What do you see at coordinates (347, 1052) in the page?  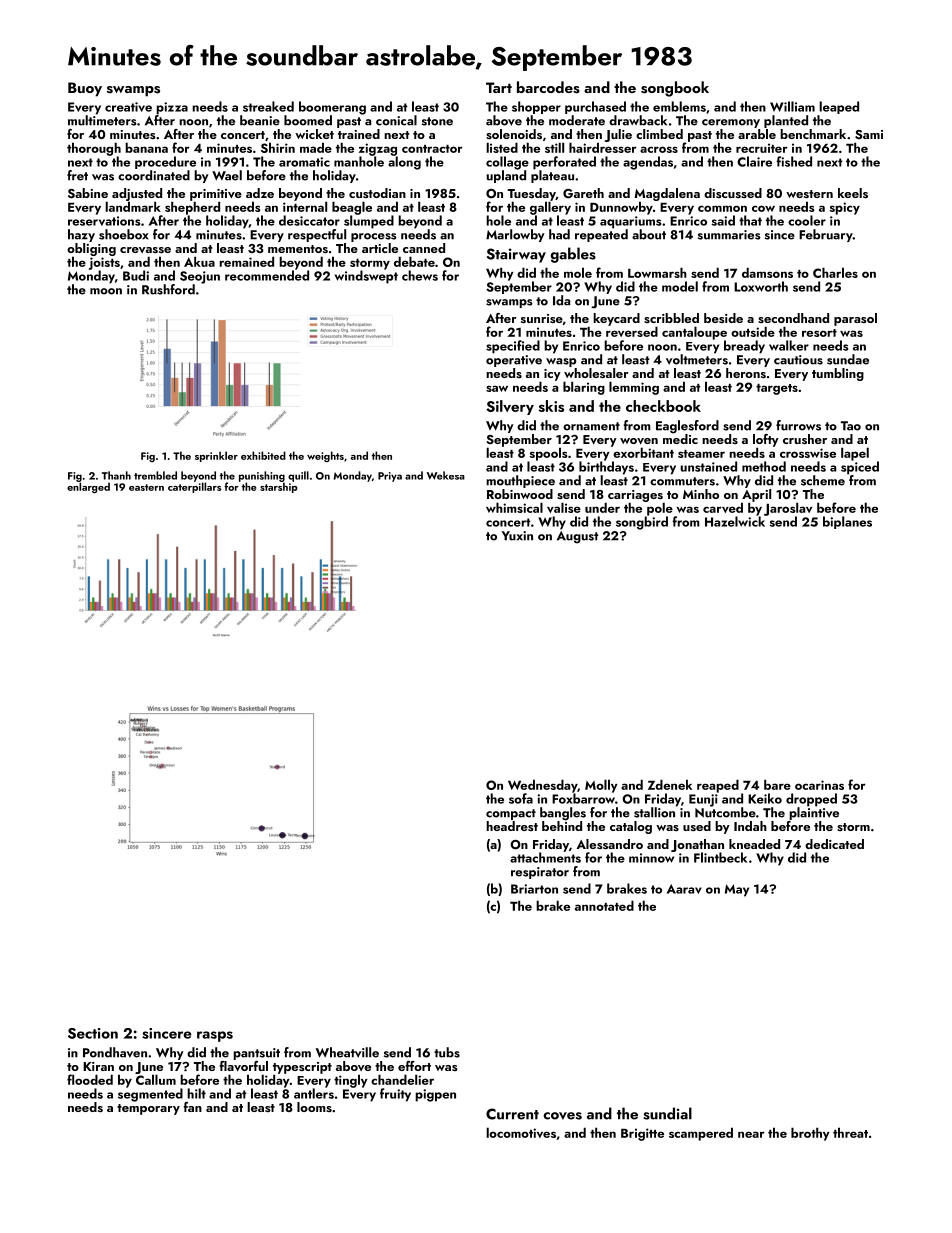 I see `Wheatville` at bounding box center [347, 1052].
